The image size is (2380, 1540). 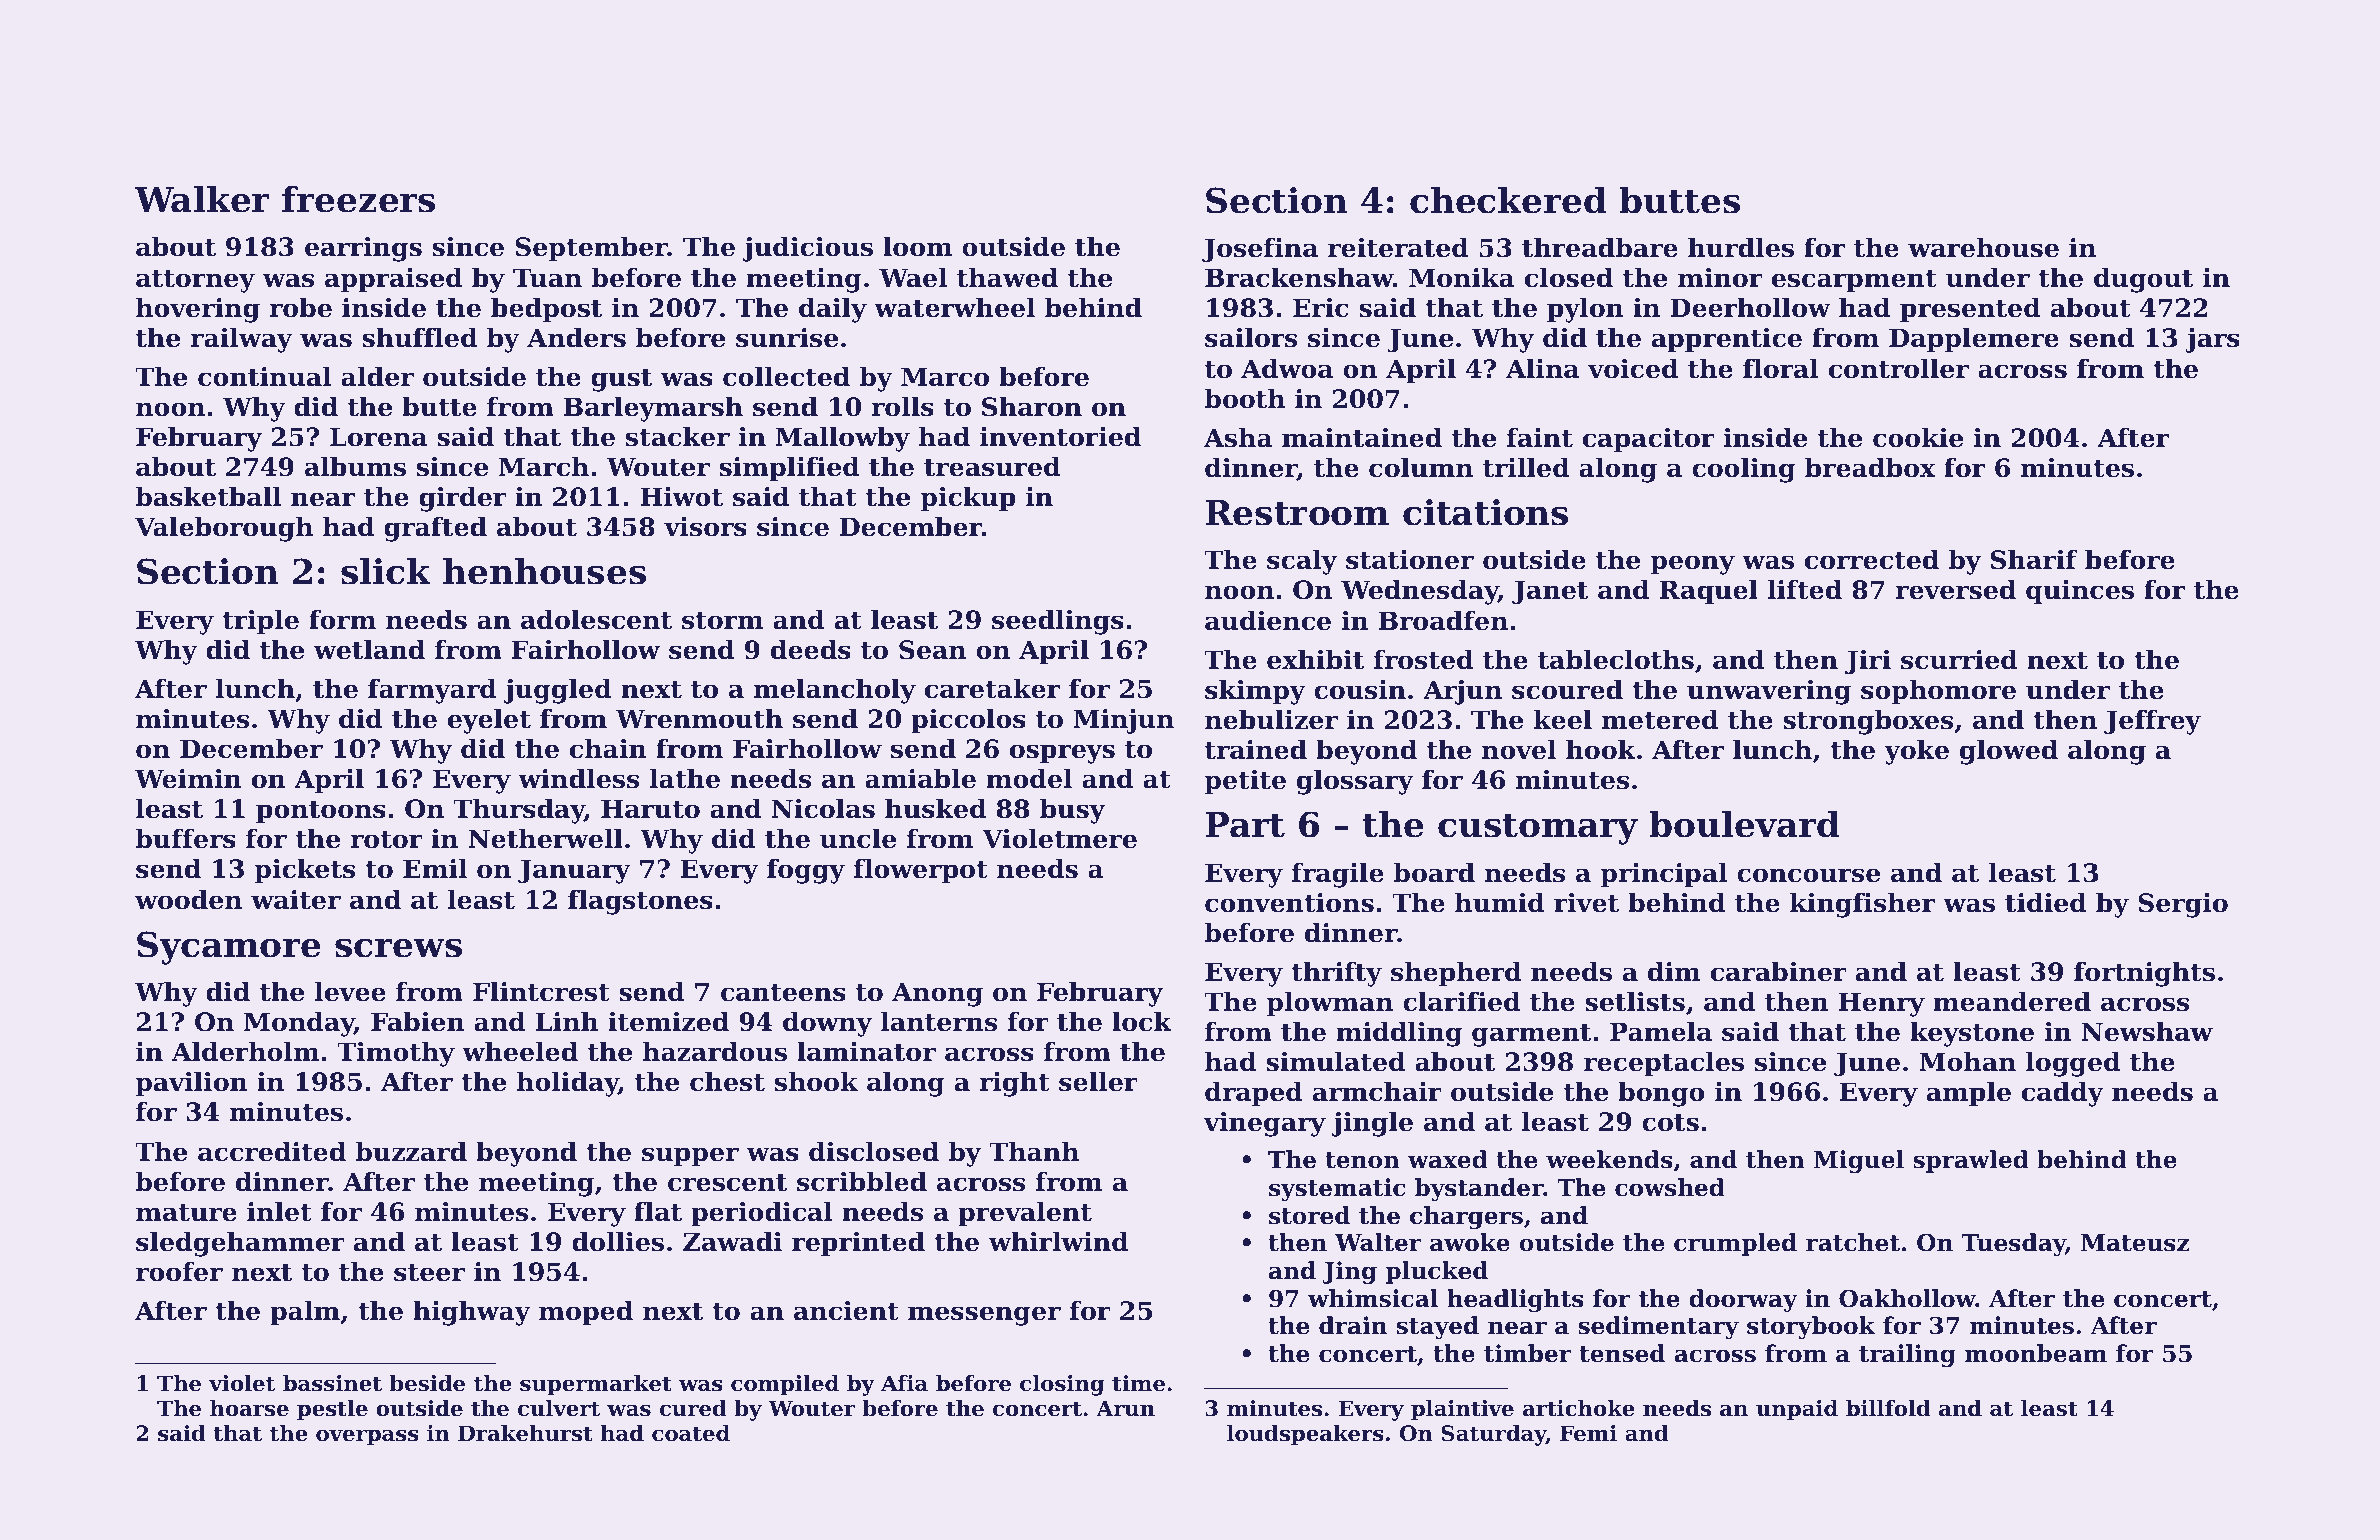 I want to click on boulevard, so click(x=1744, y=824).
